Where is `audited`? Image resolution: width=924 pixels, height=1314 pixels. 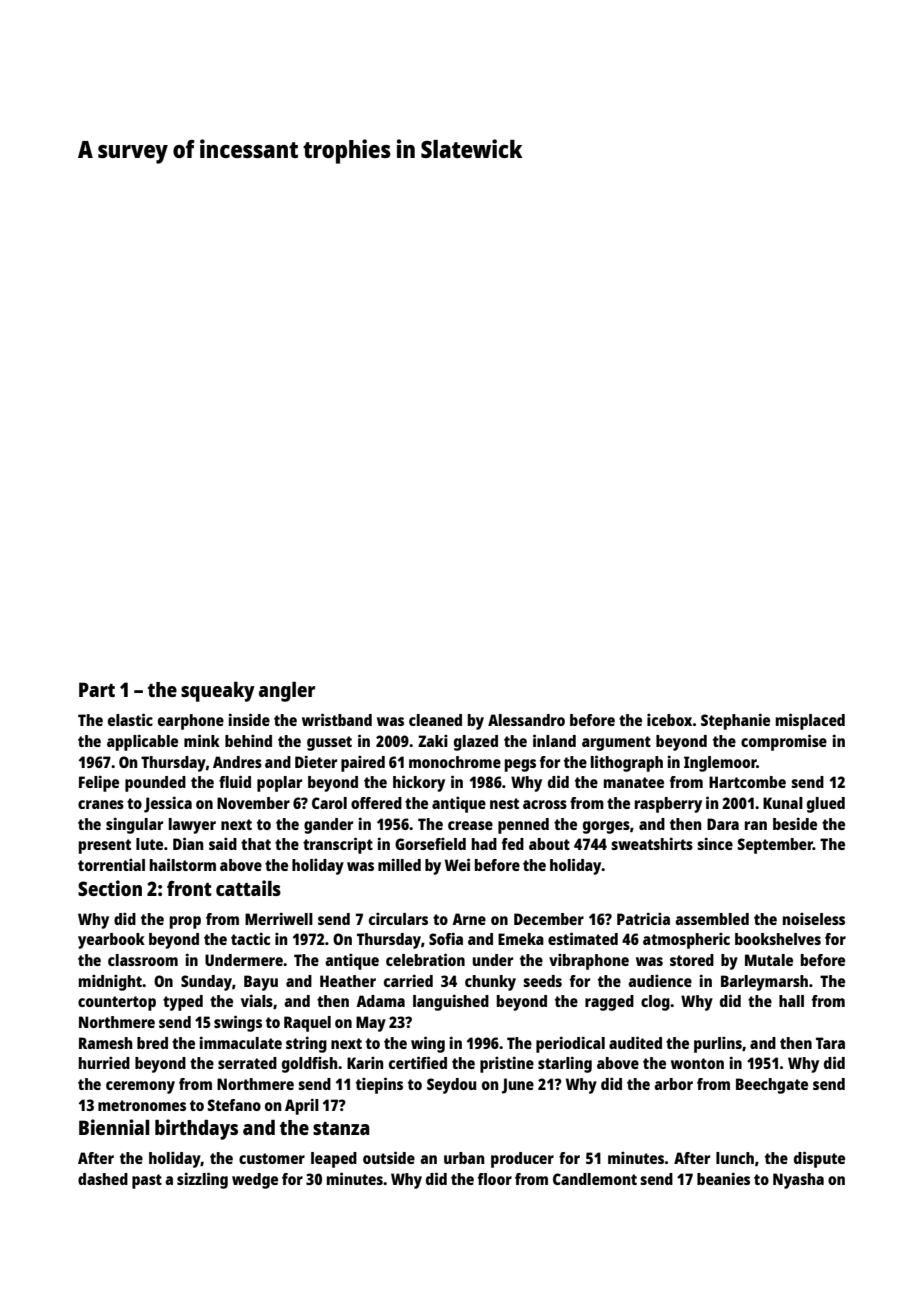
audited is located at coordinates (635, 1042).
